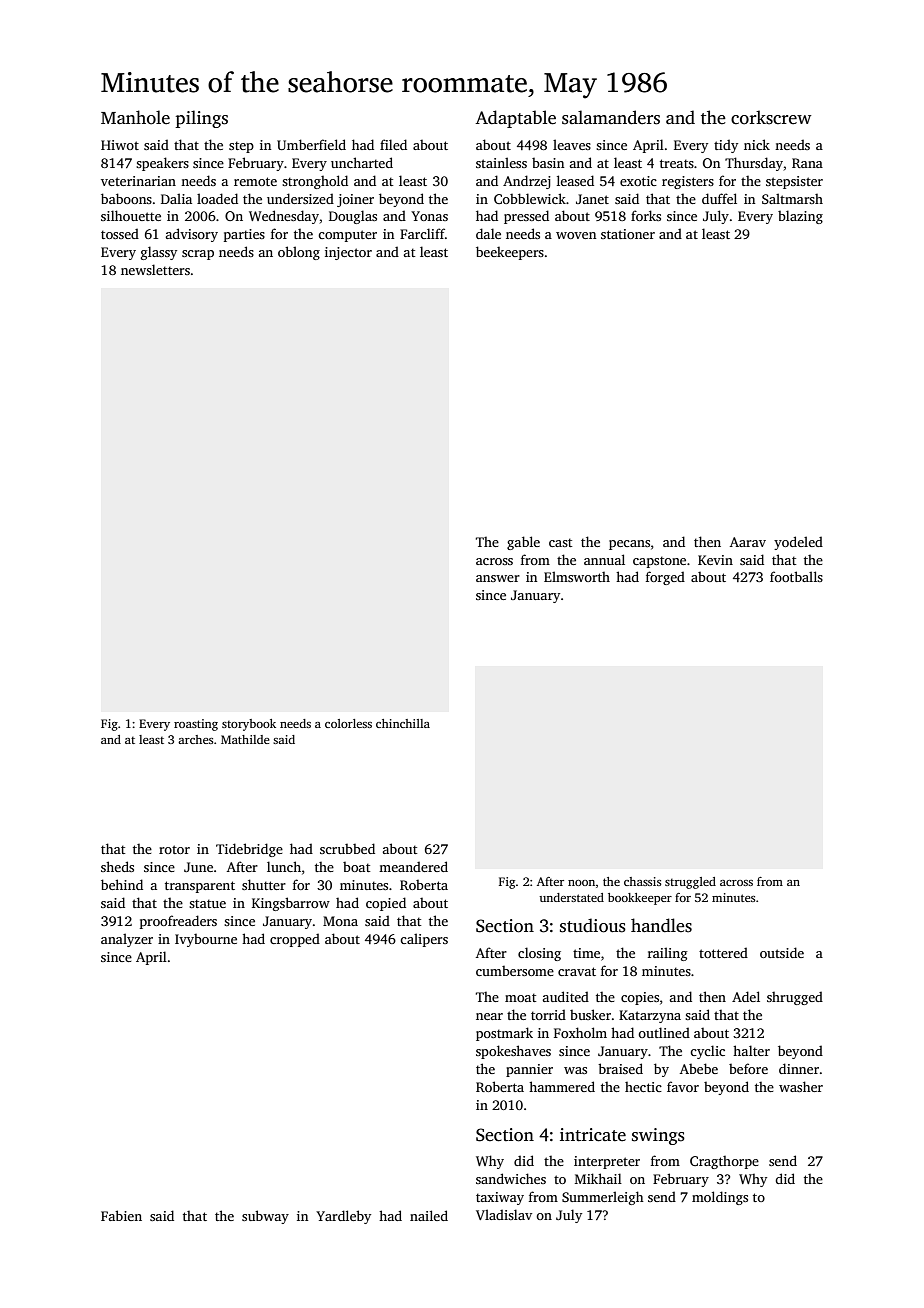 Image resolution: width=924 pixels, height=1308 pixels. I want to click on Adaptable, so click(515, 119).
